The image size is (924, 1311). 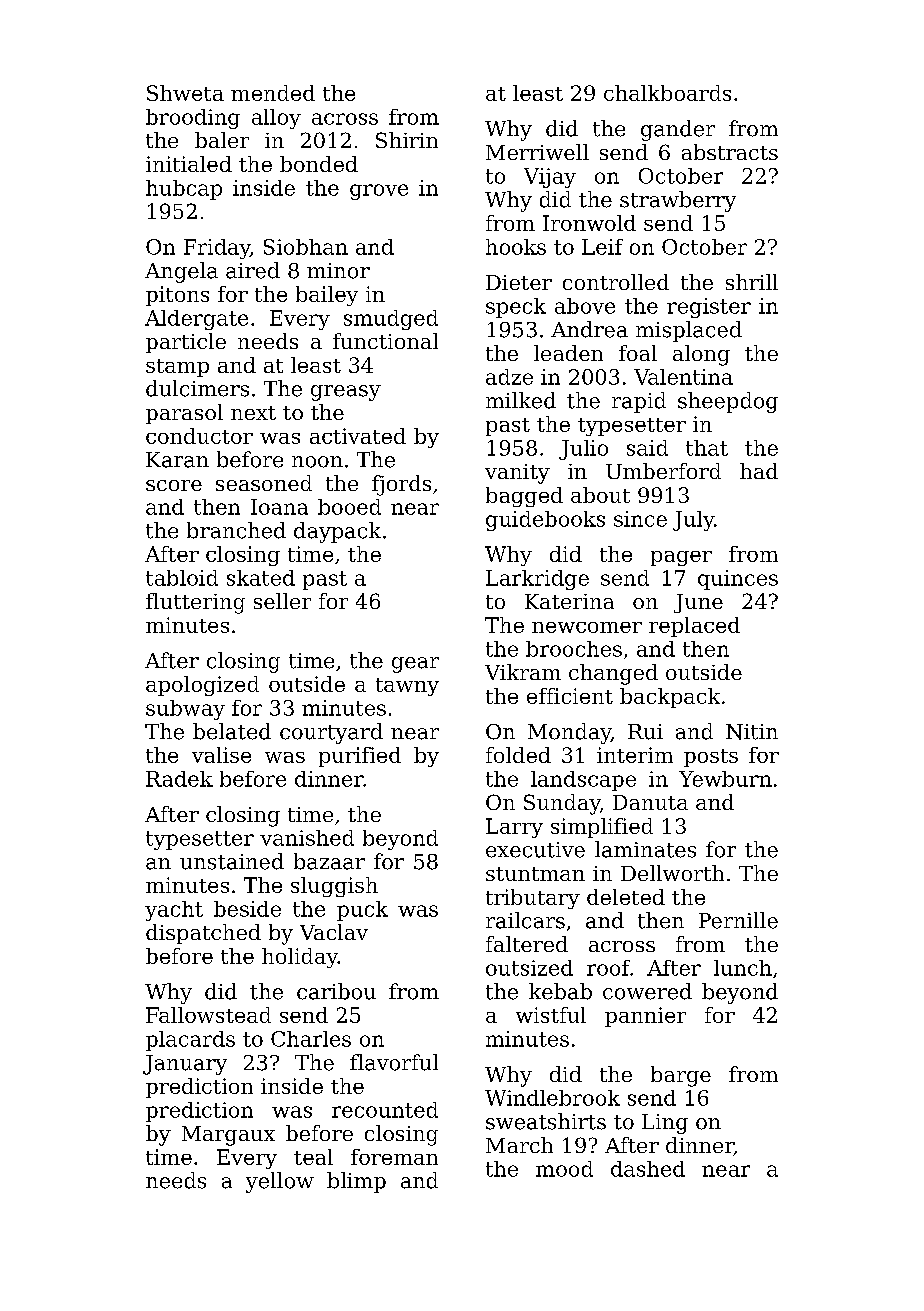 What do you see at coordinates (535, 874) in the screenshot?
I see `stuntman` at bounding box center [535, 874].
